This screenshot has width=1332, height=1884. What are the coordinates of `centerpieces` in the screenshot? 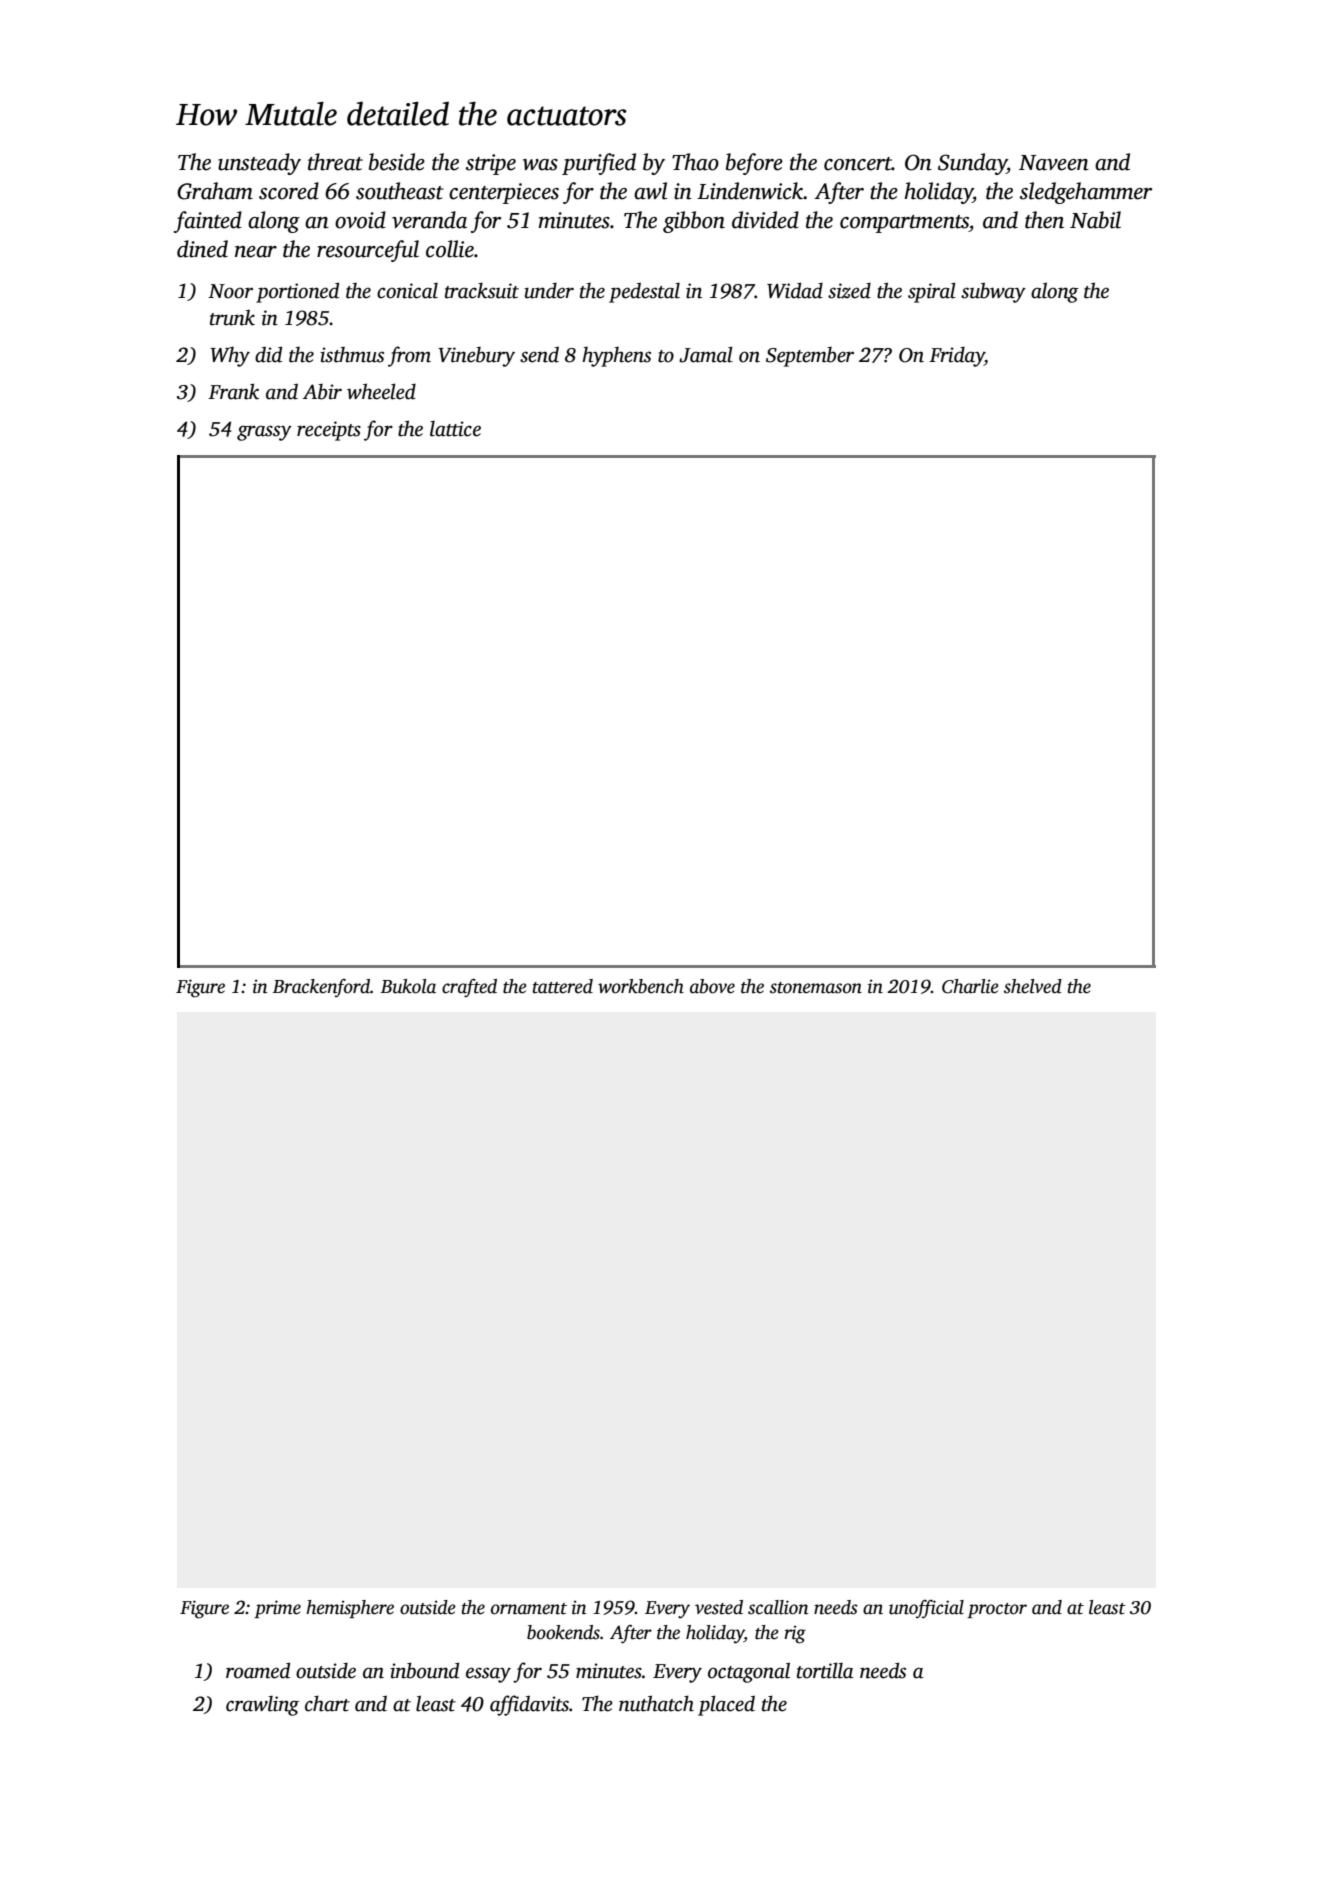 It's located at (504, 193).
